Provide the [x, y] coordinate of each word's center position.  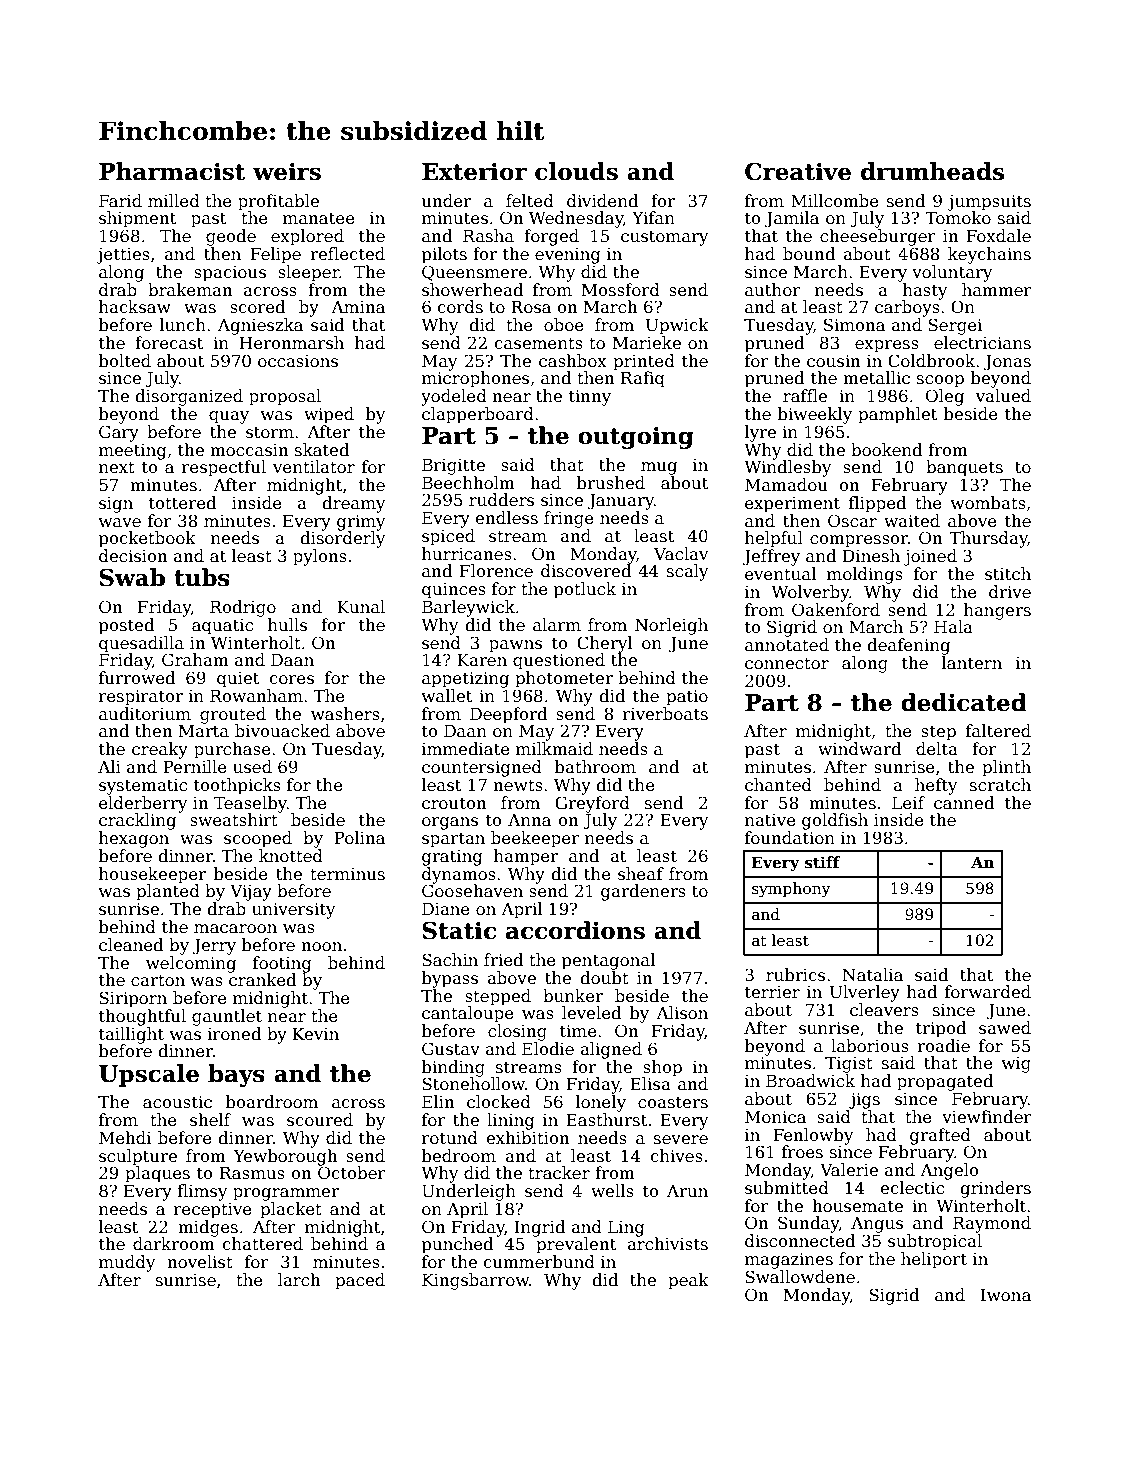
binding [453, 1068]
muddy [127, 1263]
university [293, 911]
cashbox [573, 361]
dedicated [964, 702]
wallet [446, 696]
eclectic [912, 1188]
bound [809, 254]
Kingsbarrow [475, 1281]
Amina [358, 307]
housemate [857, 1206]
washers [345, 714]
